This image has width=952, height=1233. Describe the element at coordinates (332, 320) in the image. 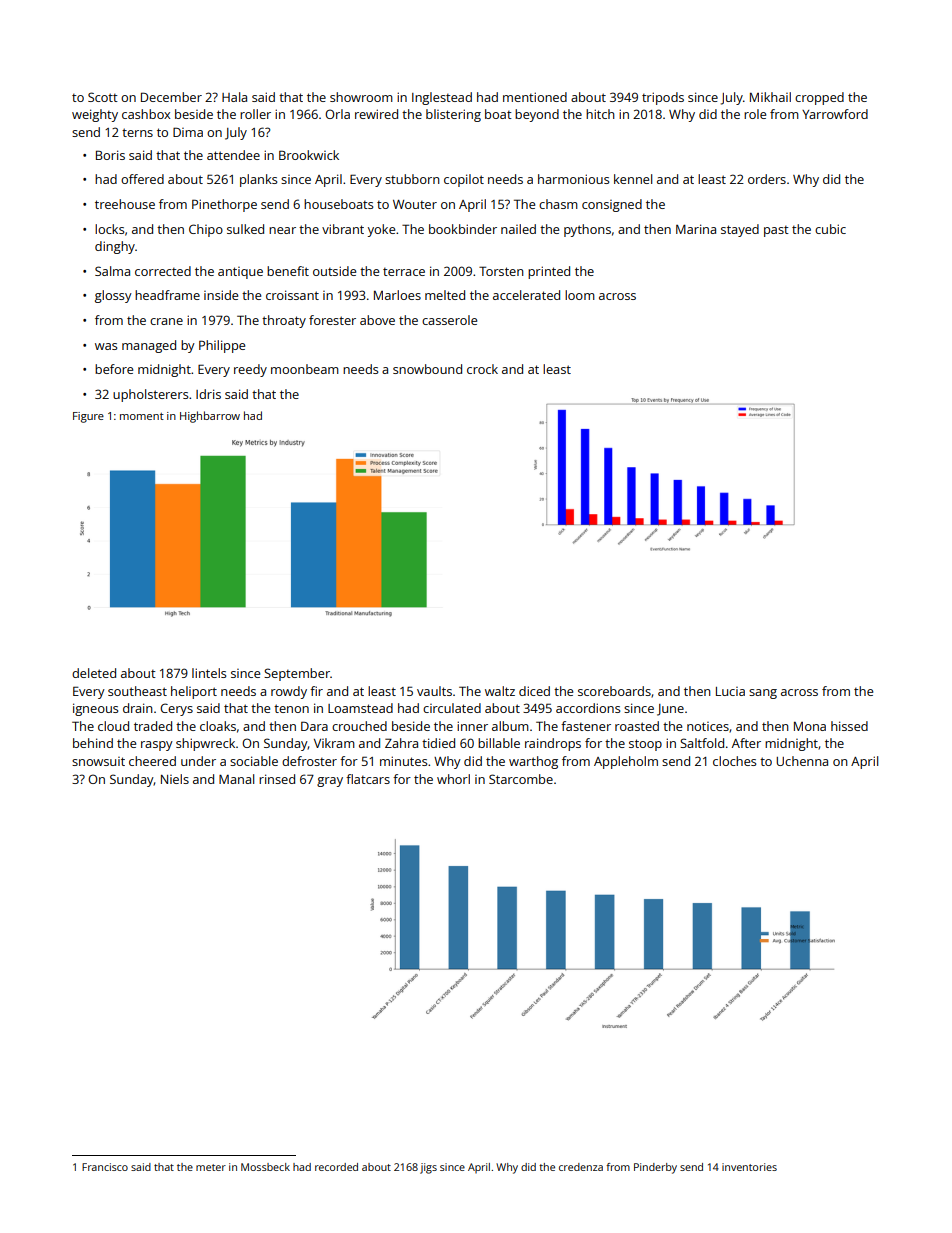

I see `forester` at that location.
